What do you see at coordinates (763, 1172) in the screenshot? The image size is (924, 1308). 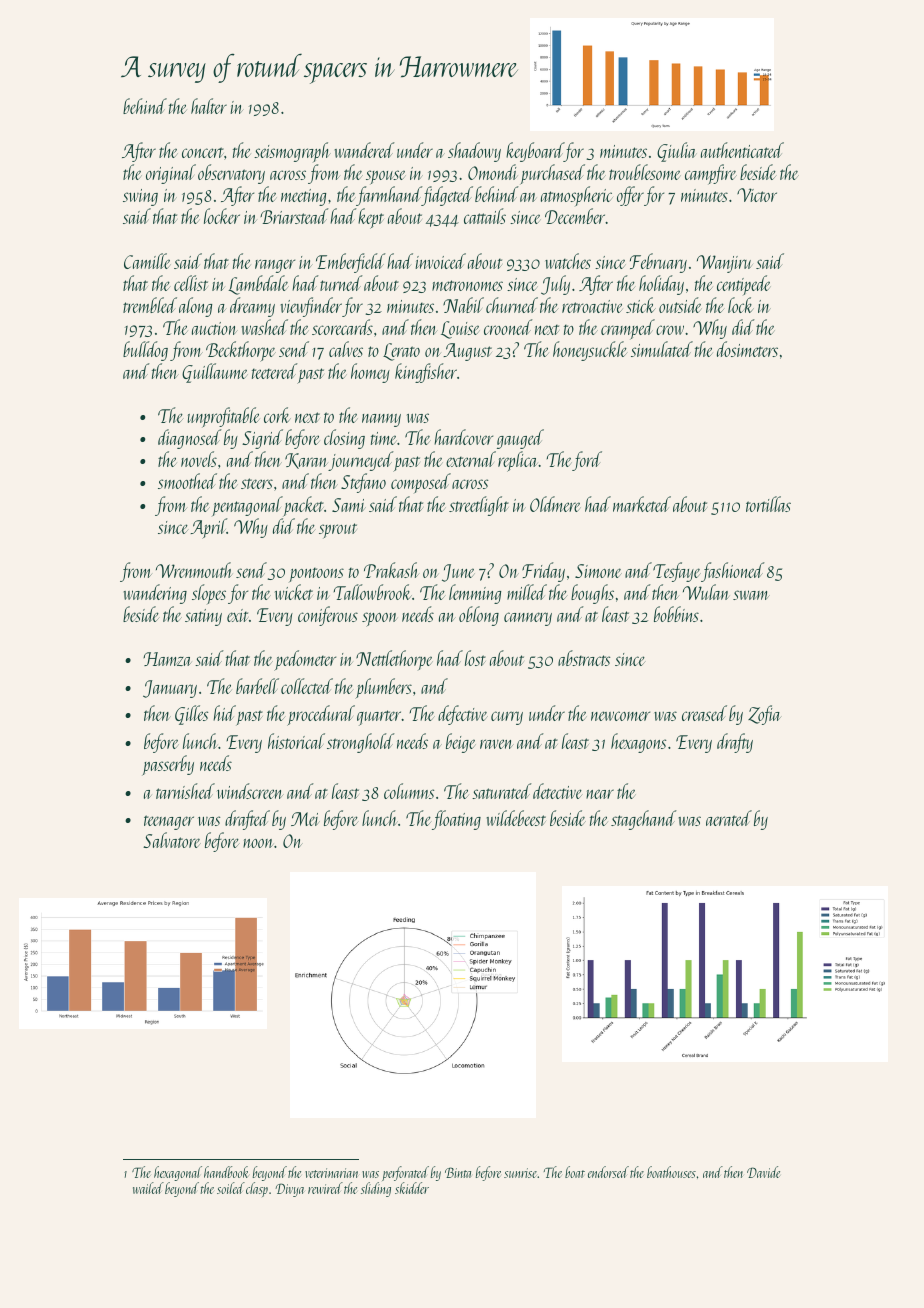 I see `Davide` at bounding box center [763, 1172].
